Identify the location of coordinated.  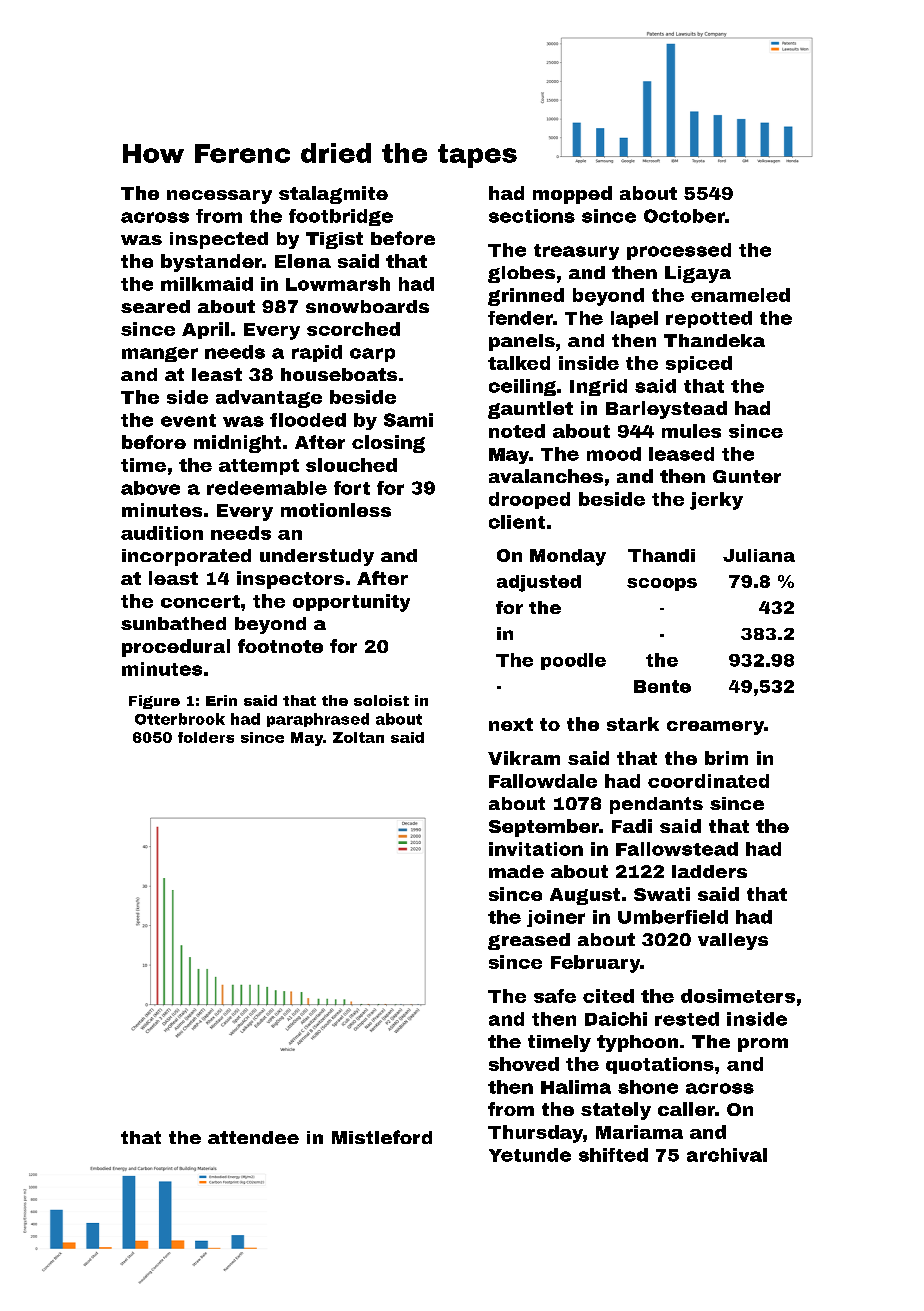
(708, 781).
